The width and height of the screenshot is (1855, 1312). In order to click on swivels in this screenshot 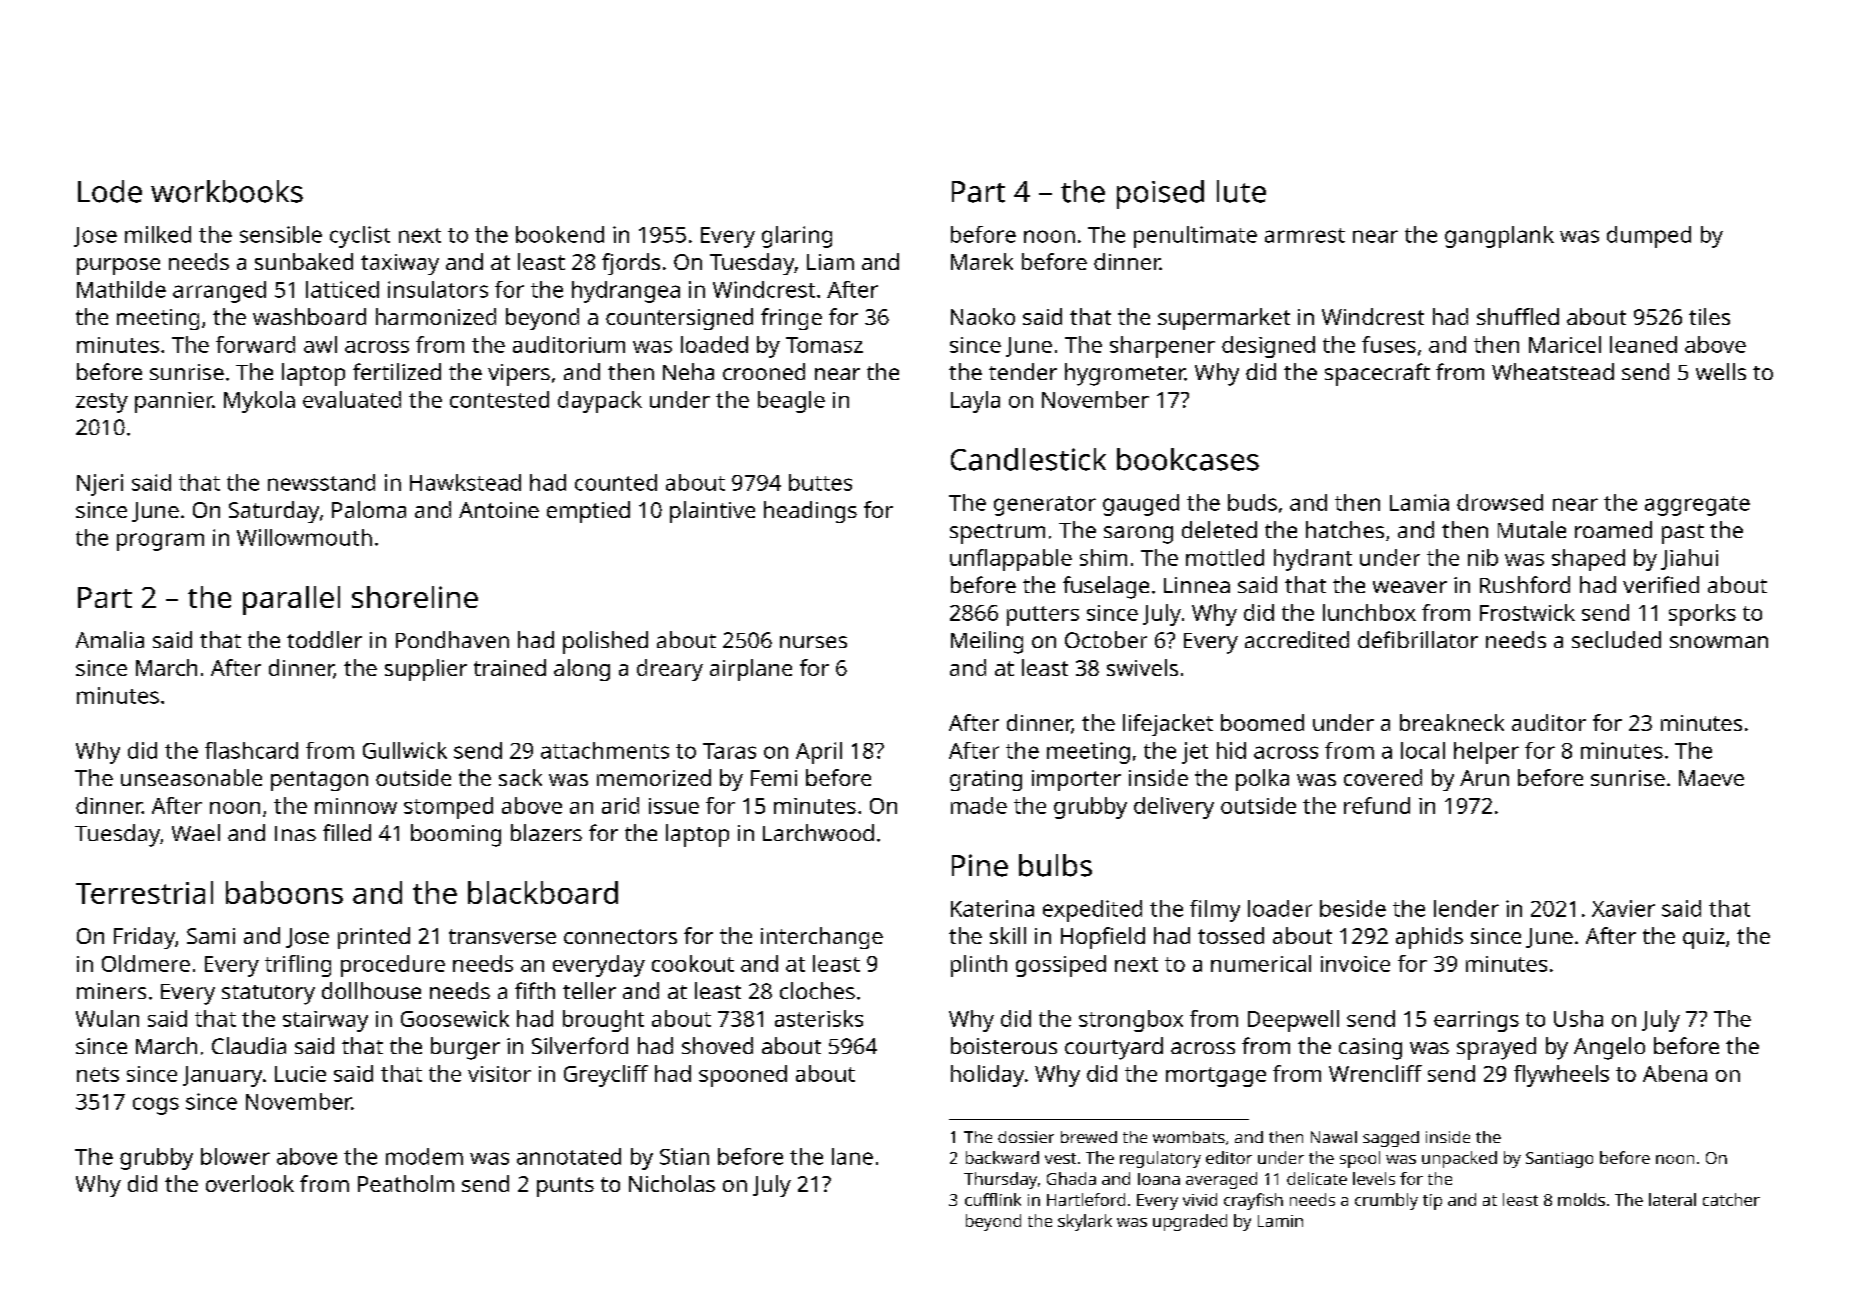, I will do `click(1142, 667)`.
